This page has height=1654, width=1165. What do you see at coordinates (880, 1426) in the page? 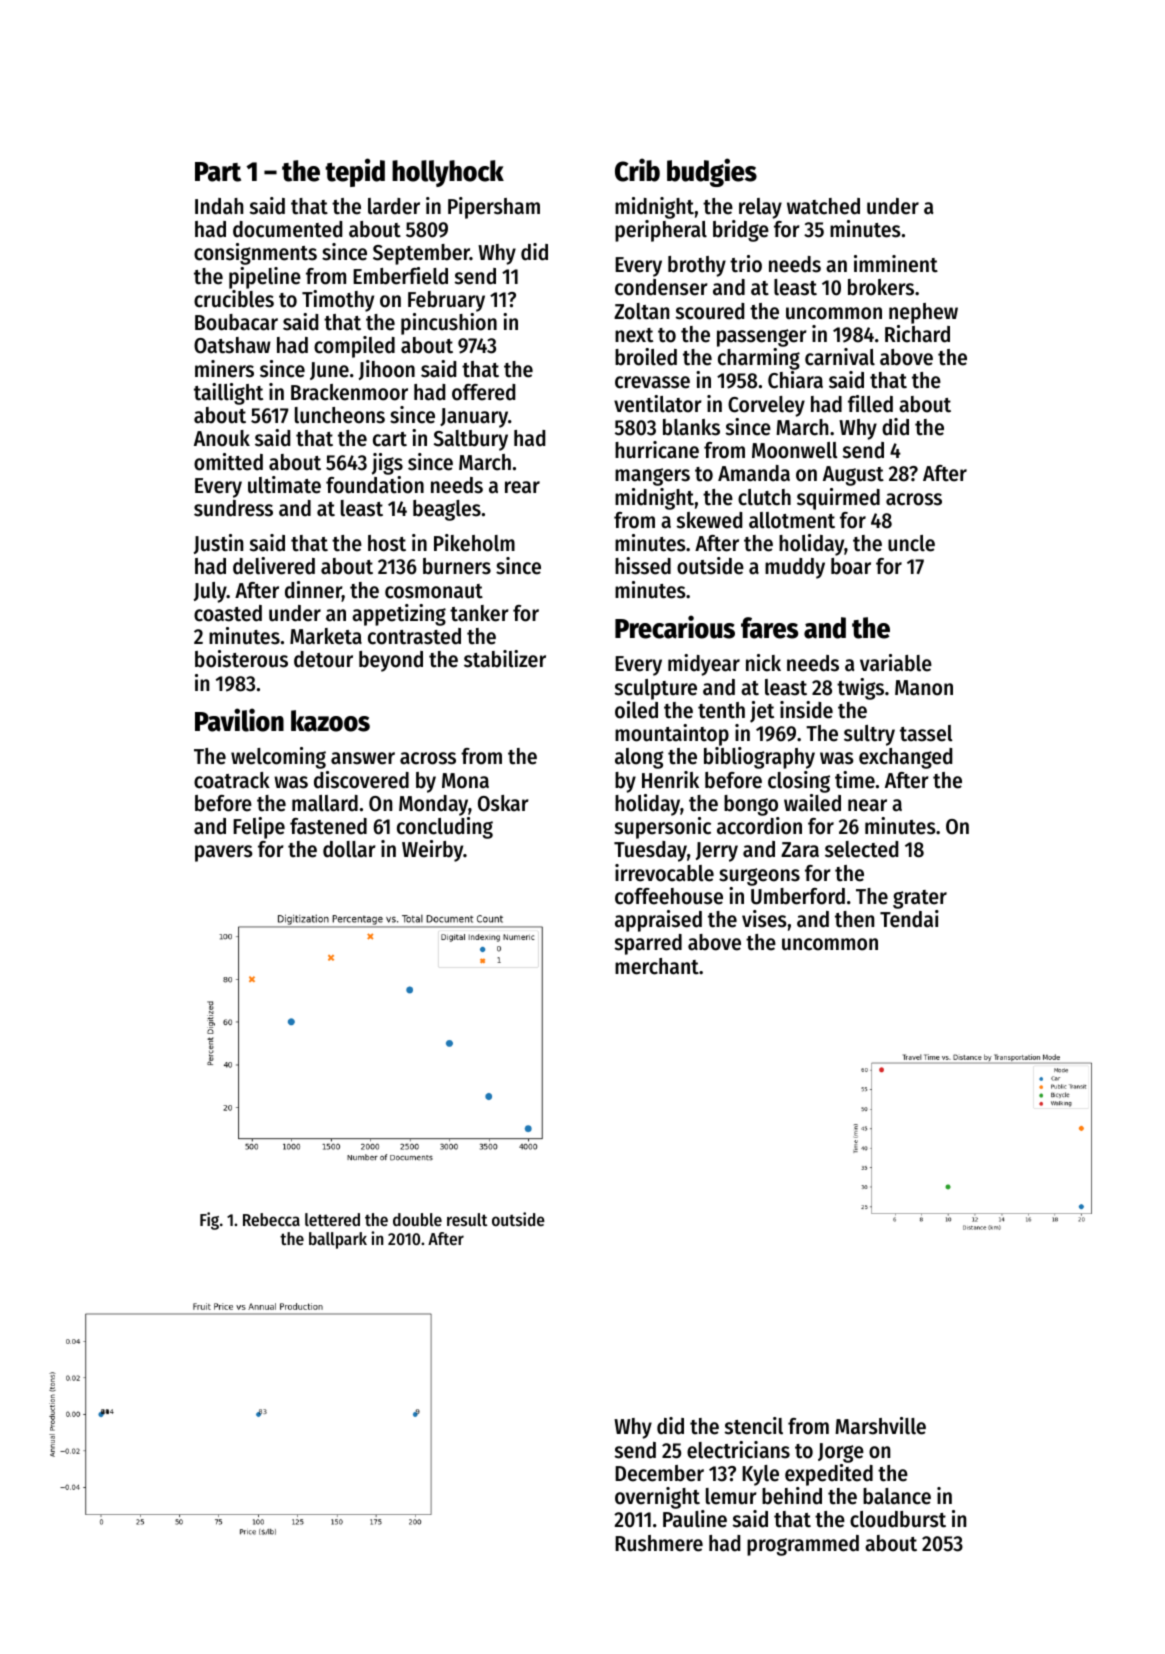
I see `Marshville` at bounding box center [880, 1426].
